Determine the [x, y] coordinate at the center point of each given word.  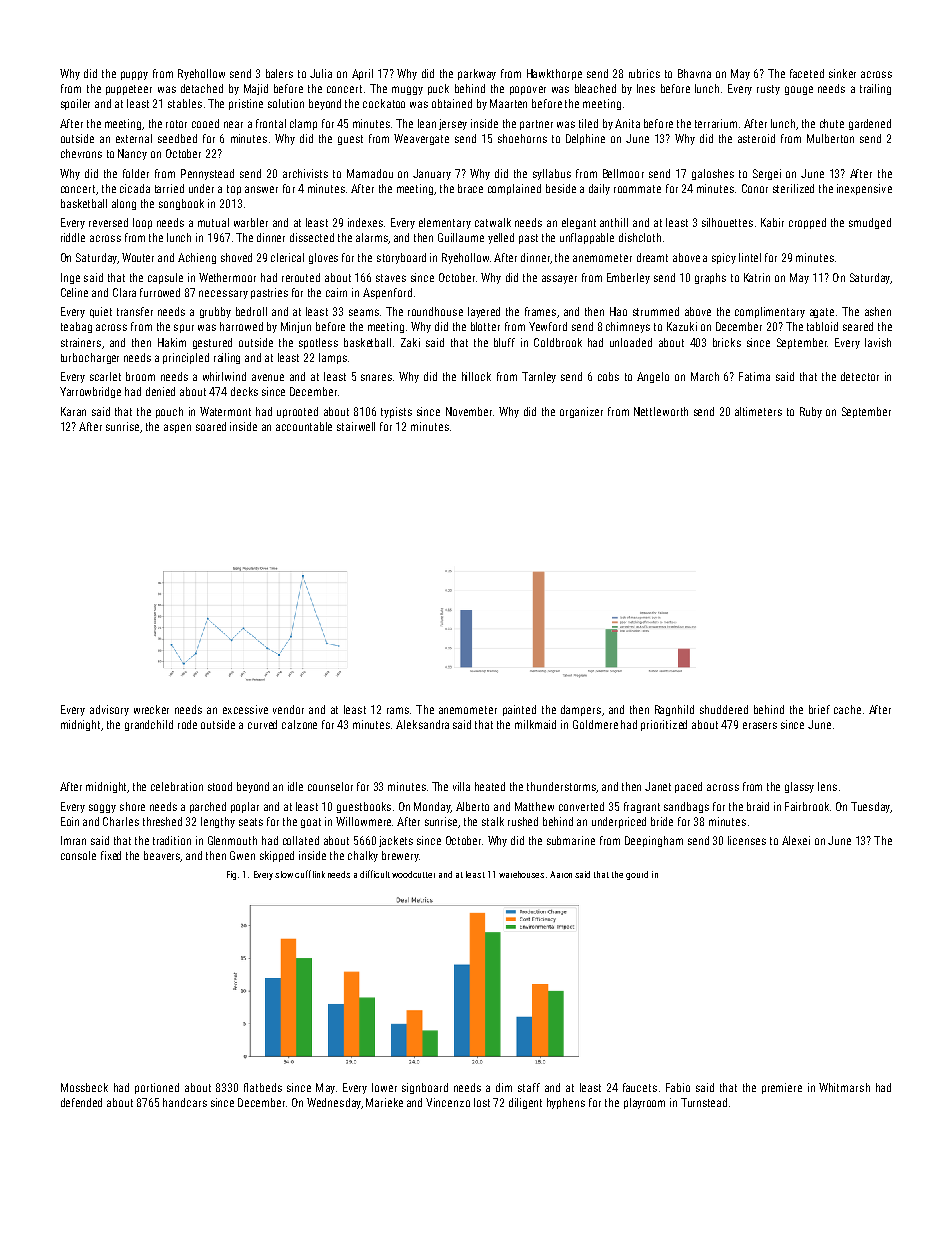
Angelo [653, 377]
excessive [245, 709]
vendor [288, 709]
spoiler [75, 104]
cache [847, 709]
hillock [476, 376]
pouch [169, 412]
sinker [842, 73]
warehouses [521, 874]
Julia [321, 73]
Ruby [811, 412]
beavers [162, 856]
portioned [157, 1088]
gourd [637, 875]
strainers [81, 342]
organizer [581, 412]
